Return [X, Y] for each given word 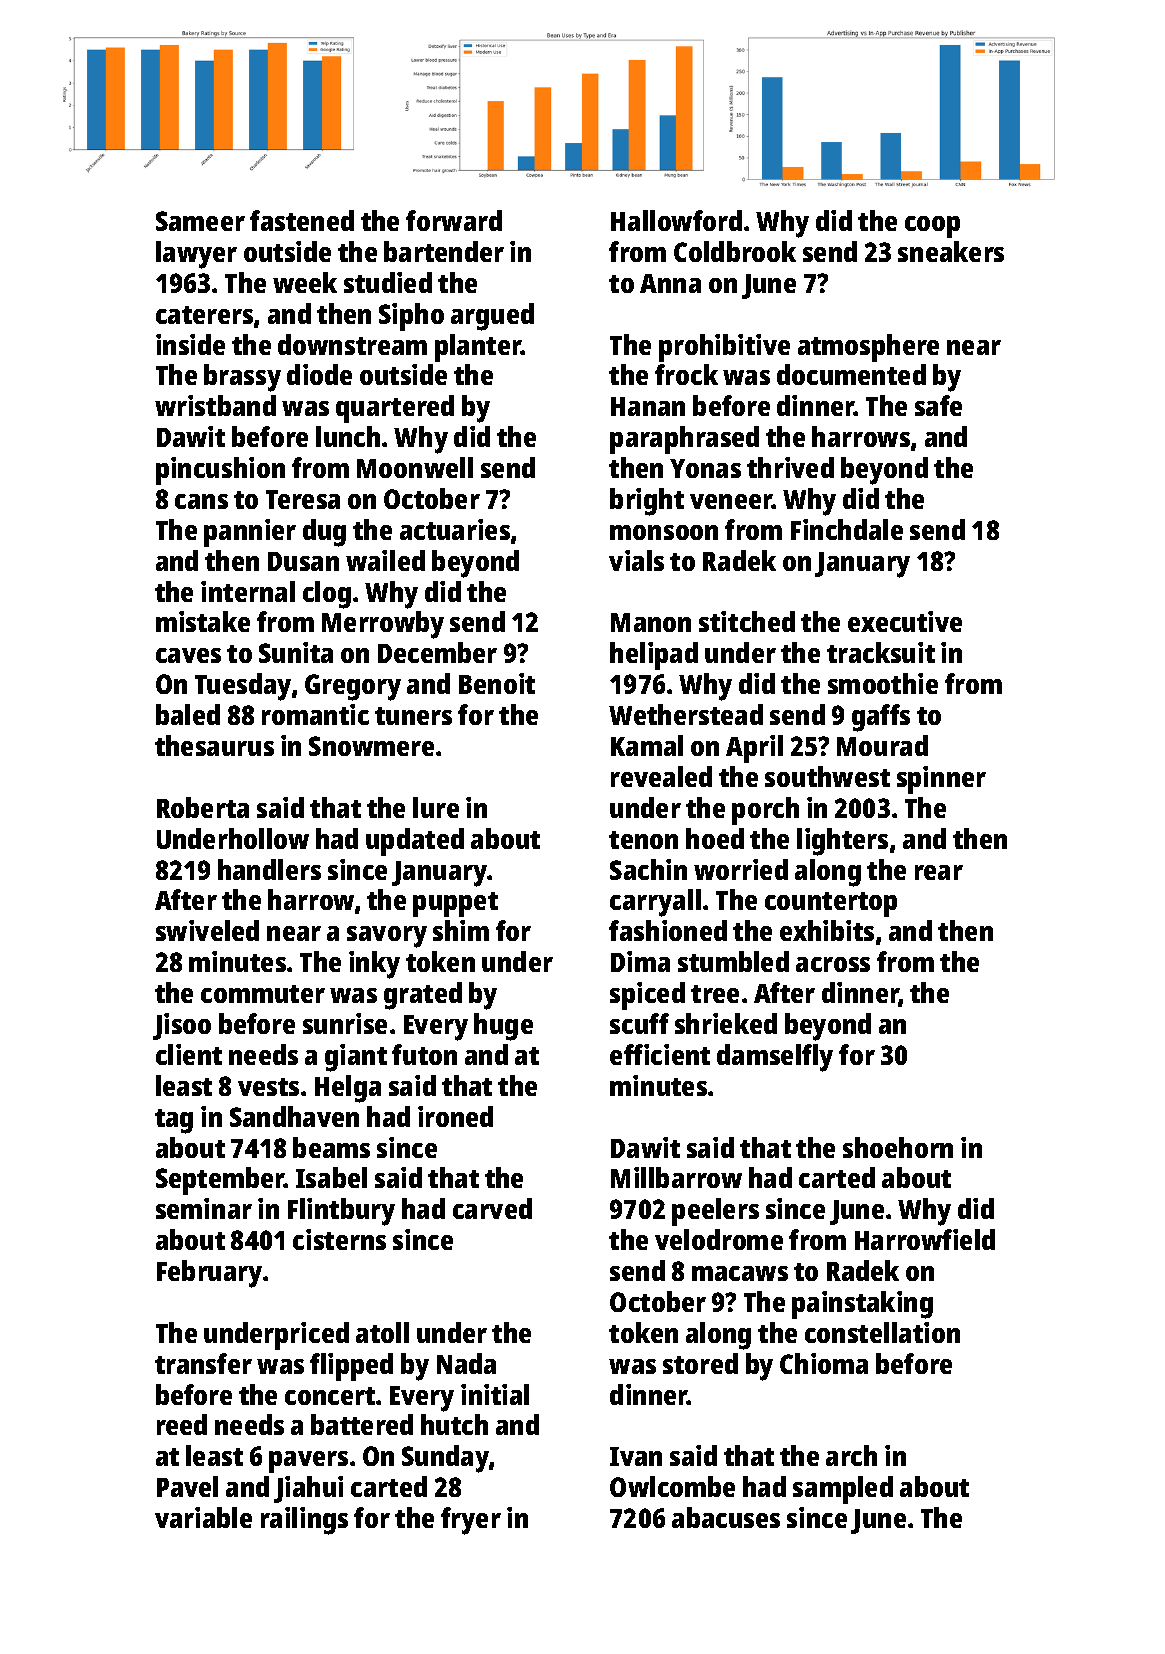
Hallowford [676, 220]
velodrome [719, 1239]
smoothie [883, 683]
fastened [302, 220]
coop [932, 227]
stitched [747, 621]
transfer [203, 1363]
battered [362, 1424]
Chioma [824, 1363]
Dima [640, 961]
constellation [882, 1332]
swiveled [207, 930]
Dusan [303, 561]
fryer [471, 1521]
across [833, 964]
